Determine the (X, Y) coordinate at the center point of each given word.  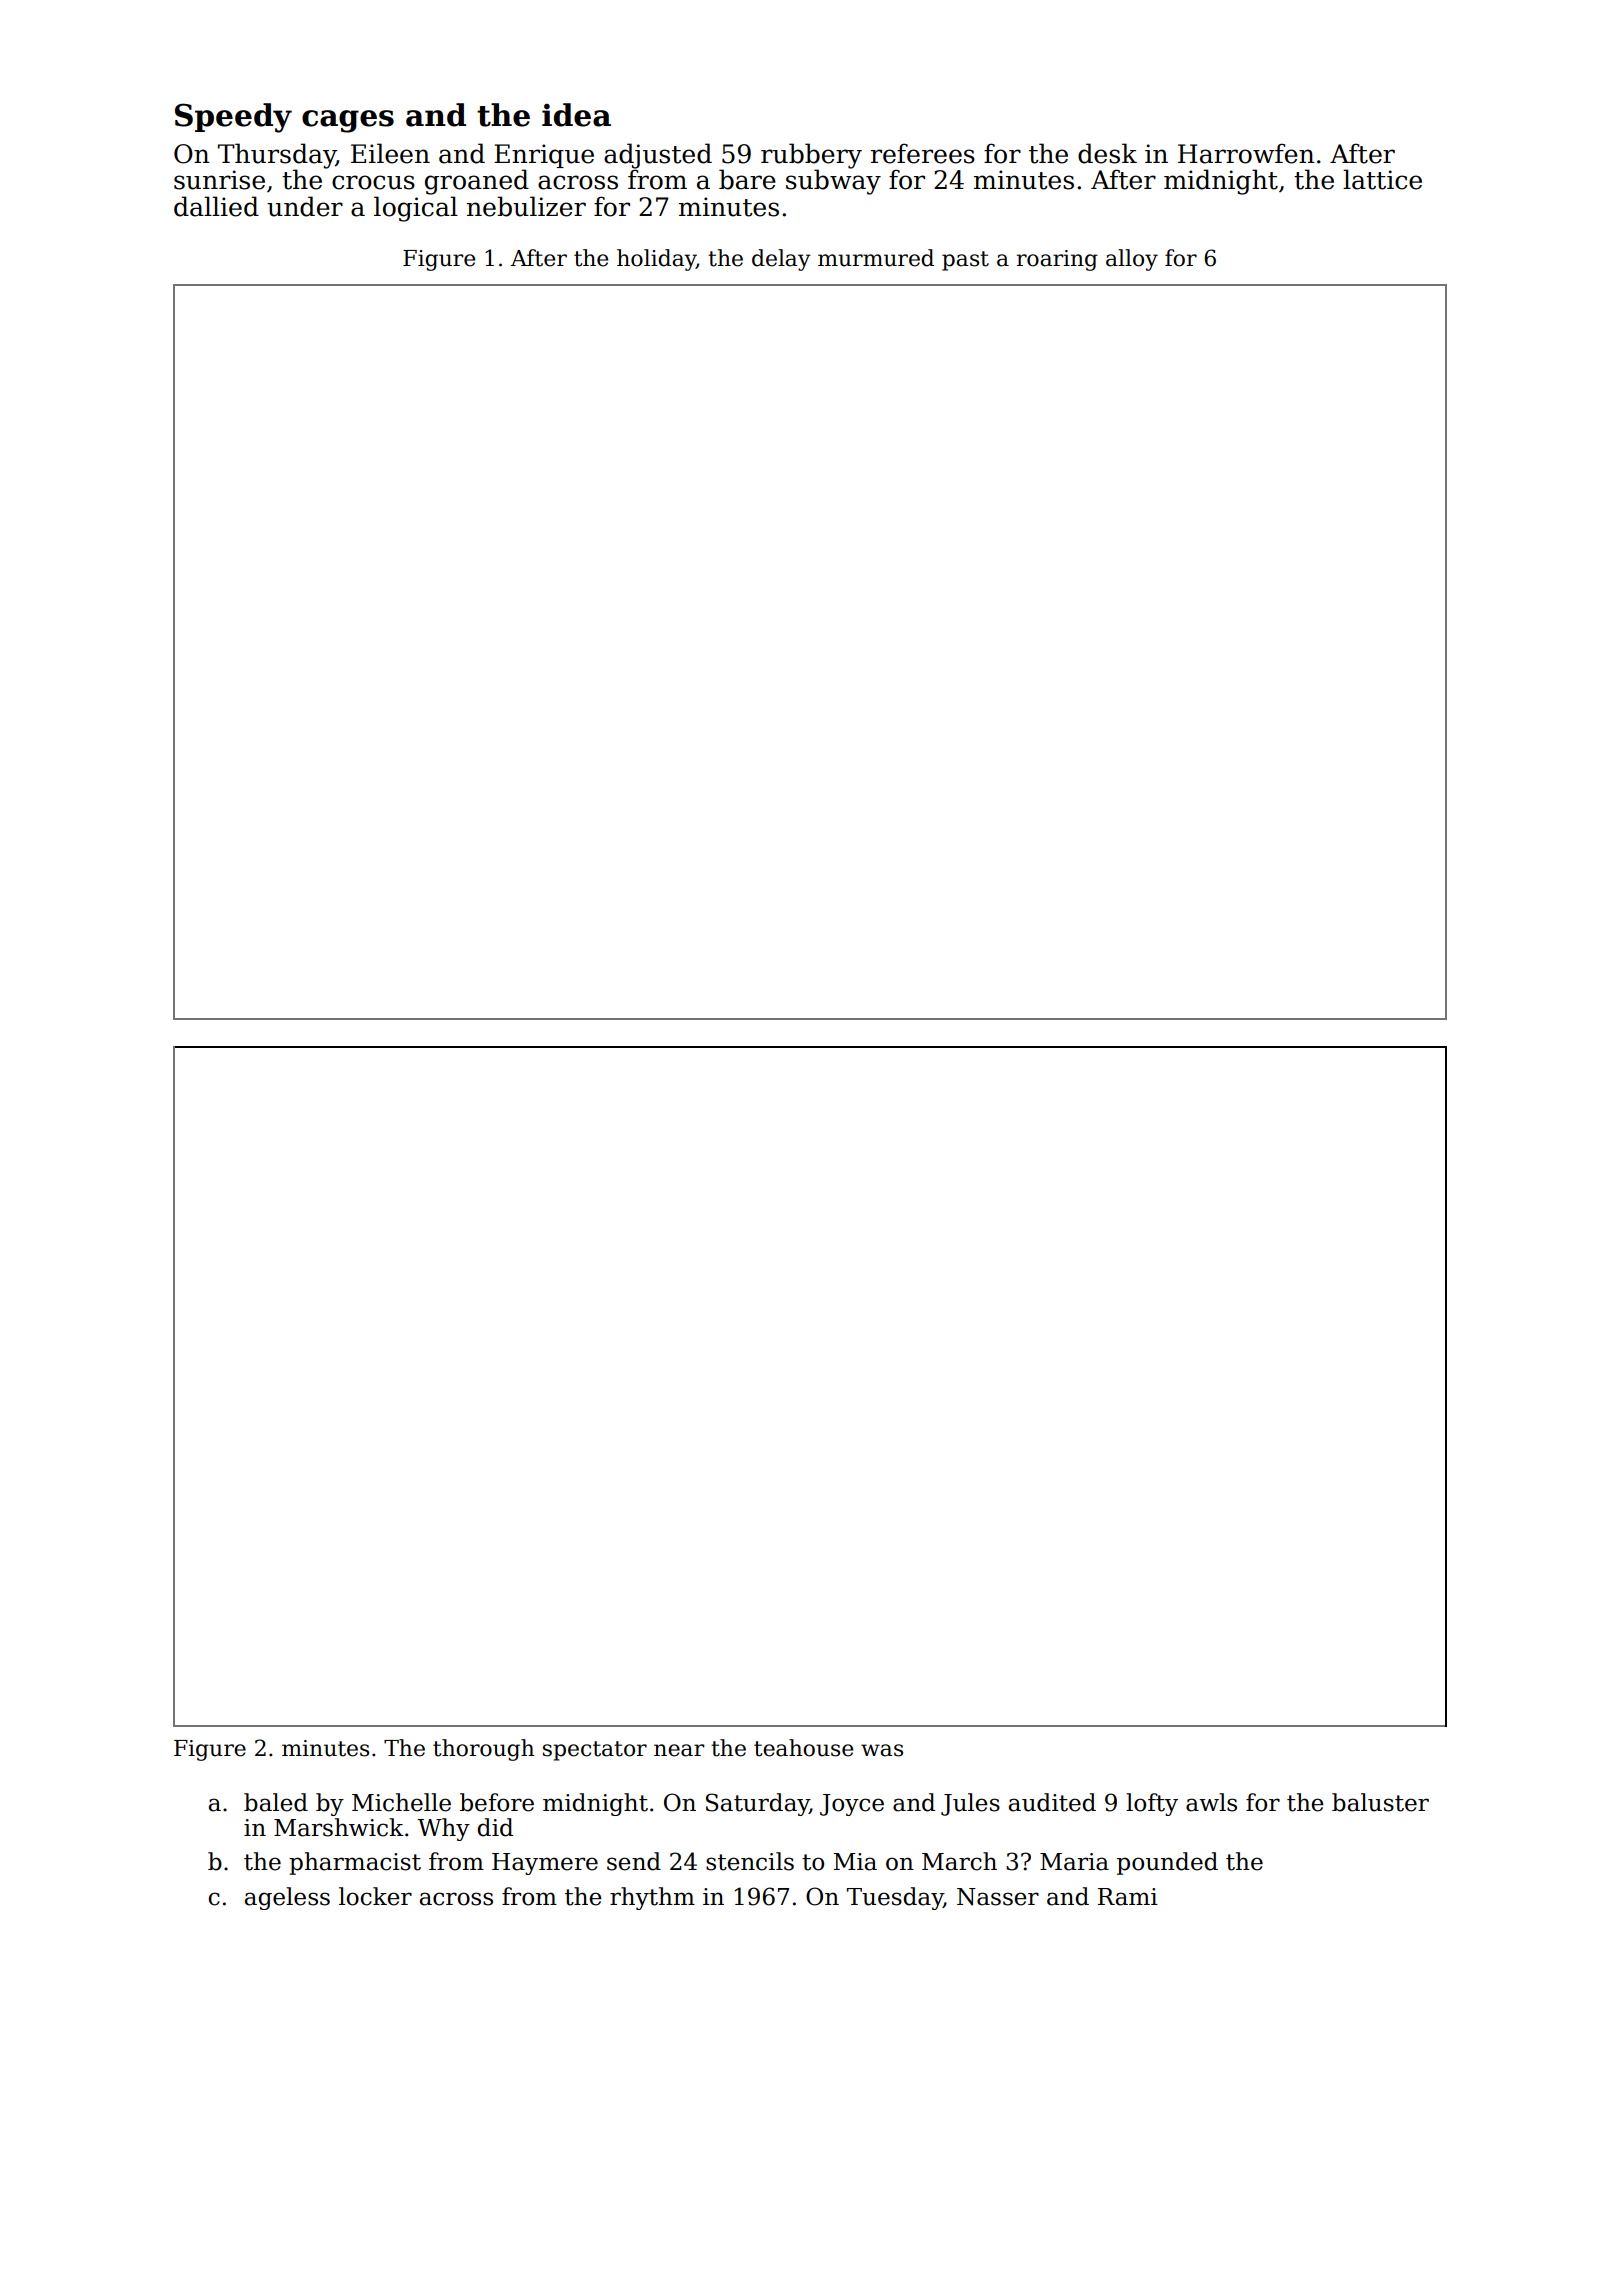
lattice (1382, 179)
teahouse (803, 1748)
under (305, 206)
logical (416, 209)
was (882, 1750)
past (965, 261)
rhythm (652, 1898)
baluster (1380, 1802)
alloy (1132, 260)
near (679, 1750)
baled (276, 1802)
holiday (656, 260)
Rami (1128, 1897)
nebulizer (526, 206)
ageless (287, 1898)
